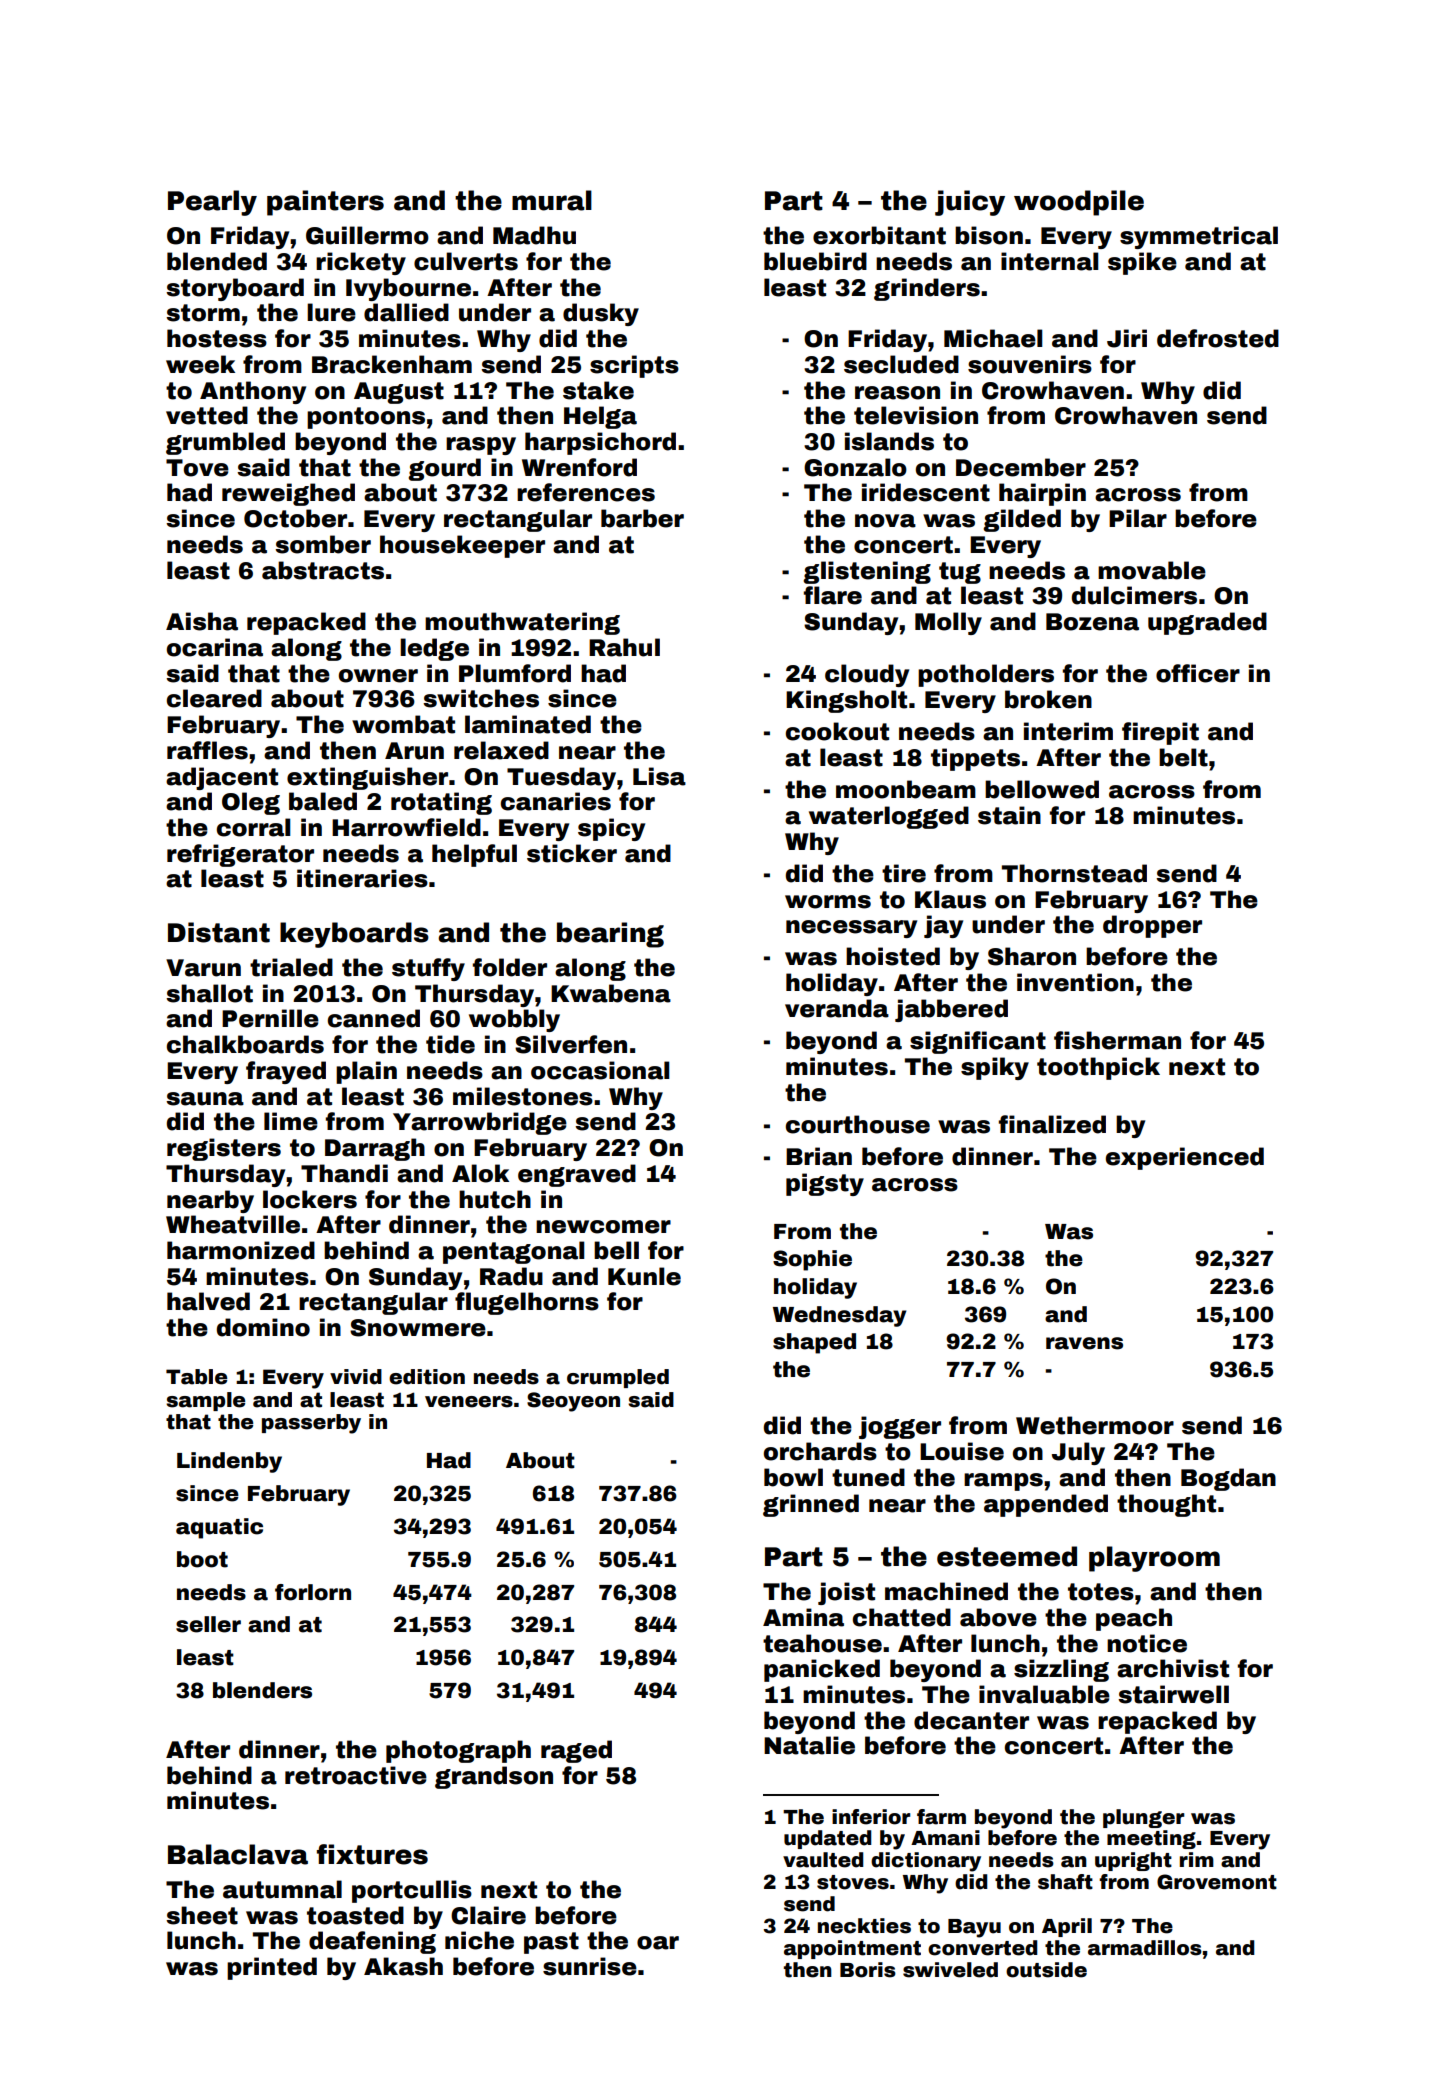 The height and width of the screenshot is (2100, 1450). Describe the element at coordinates (325, 203) in the screenshot. I see `painters` at that location.
